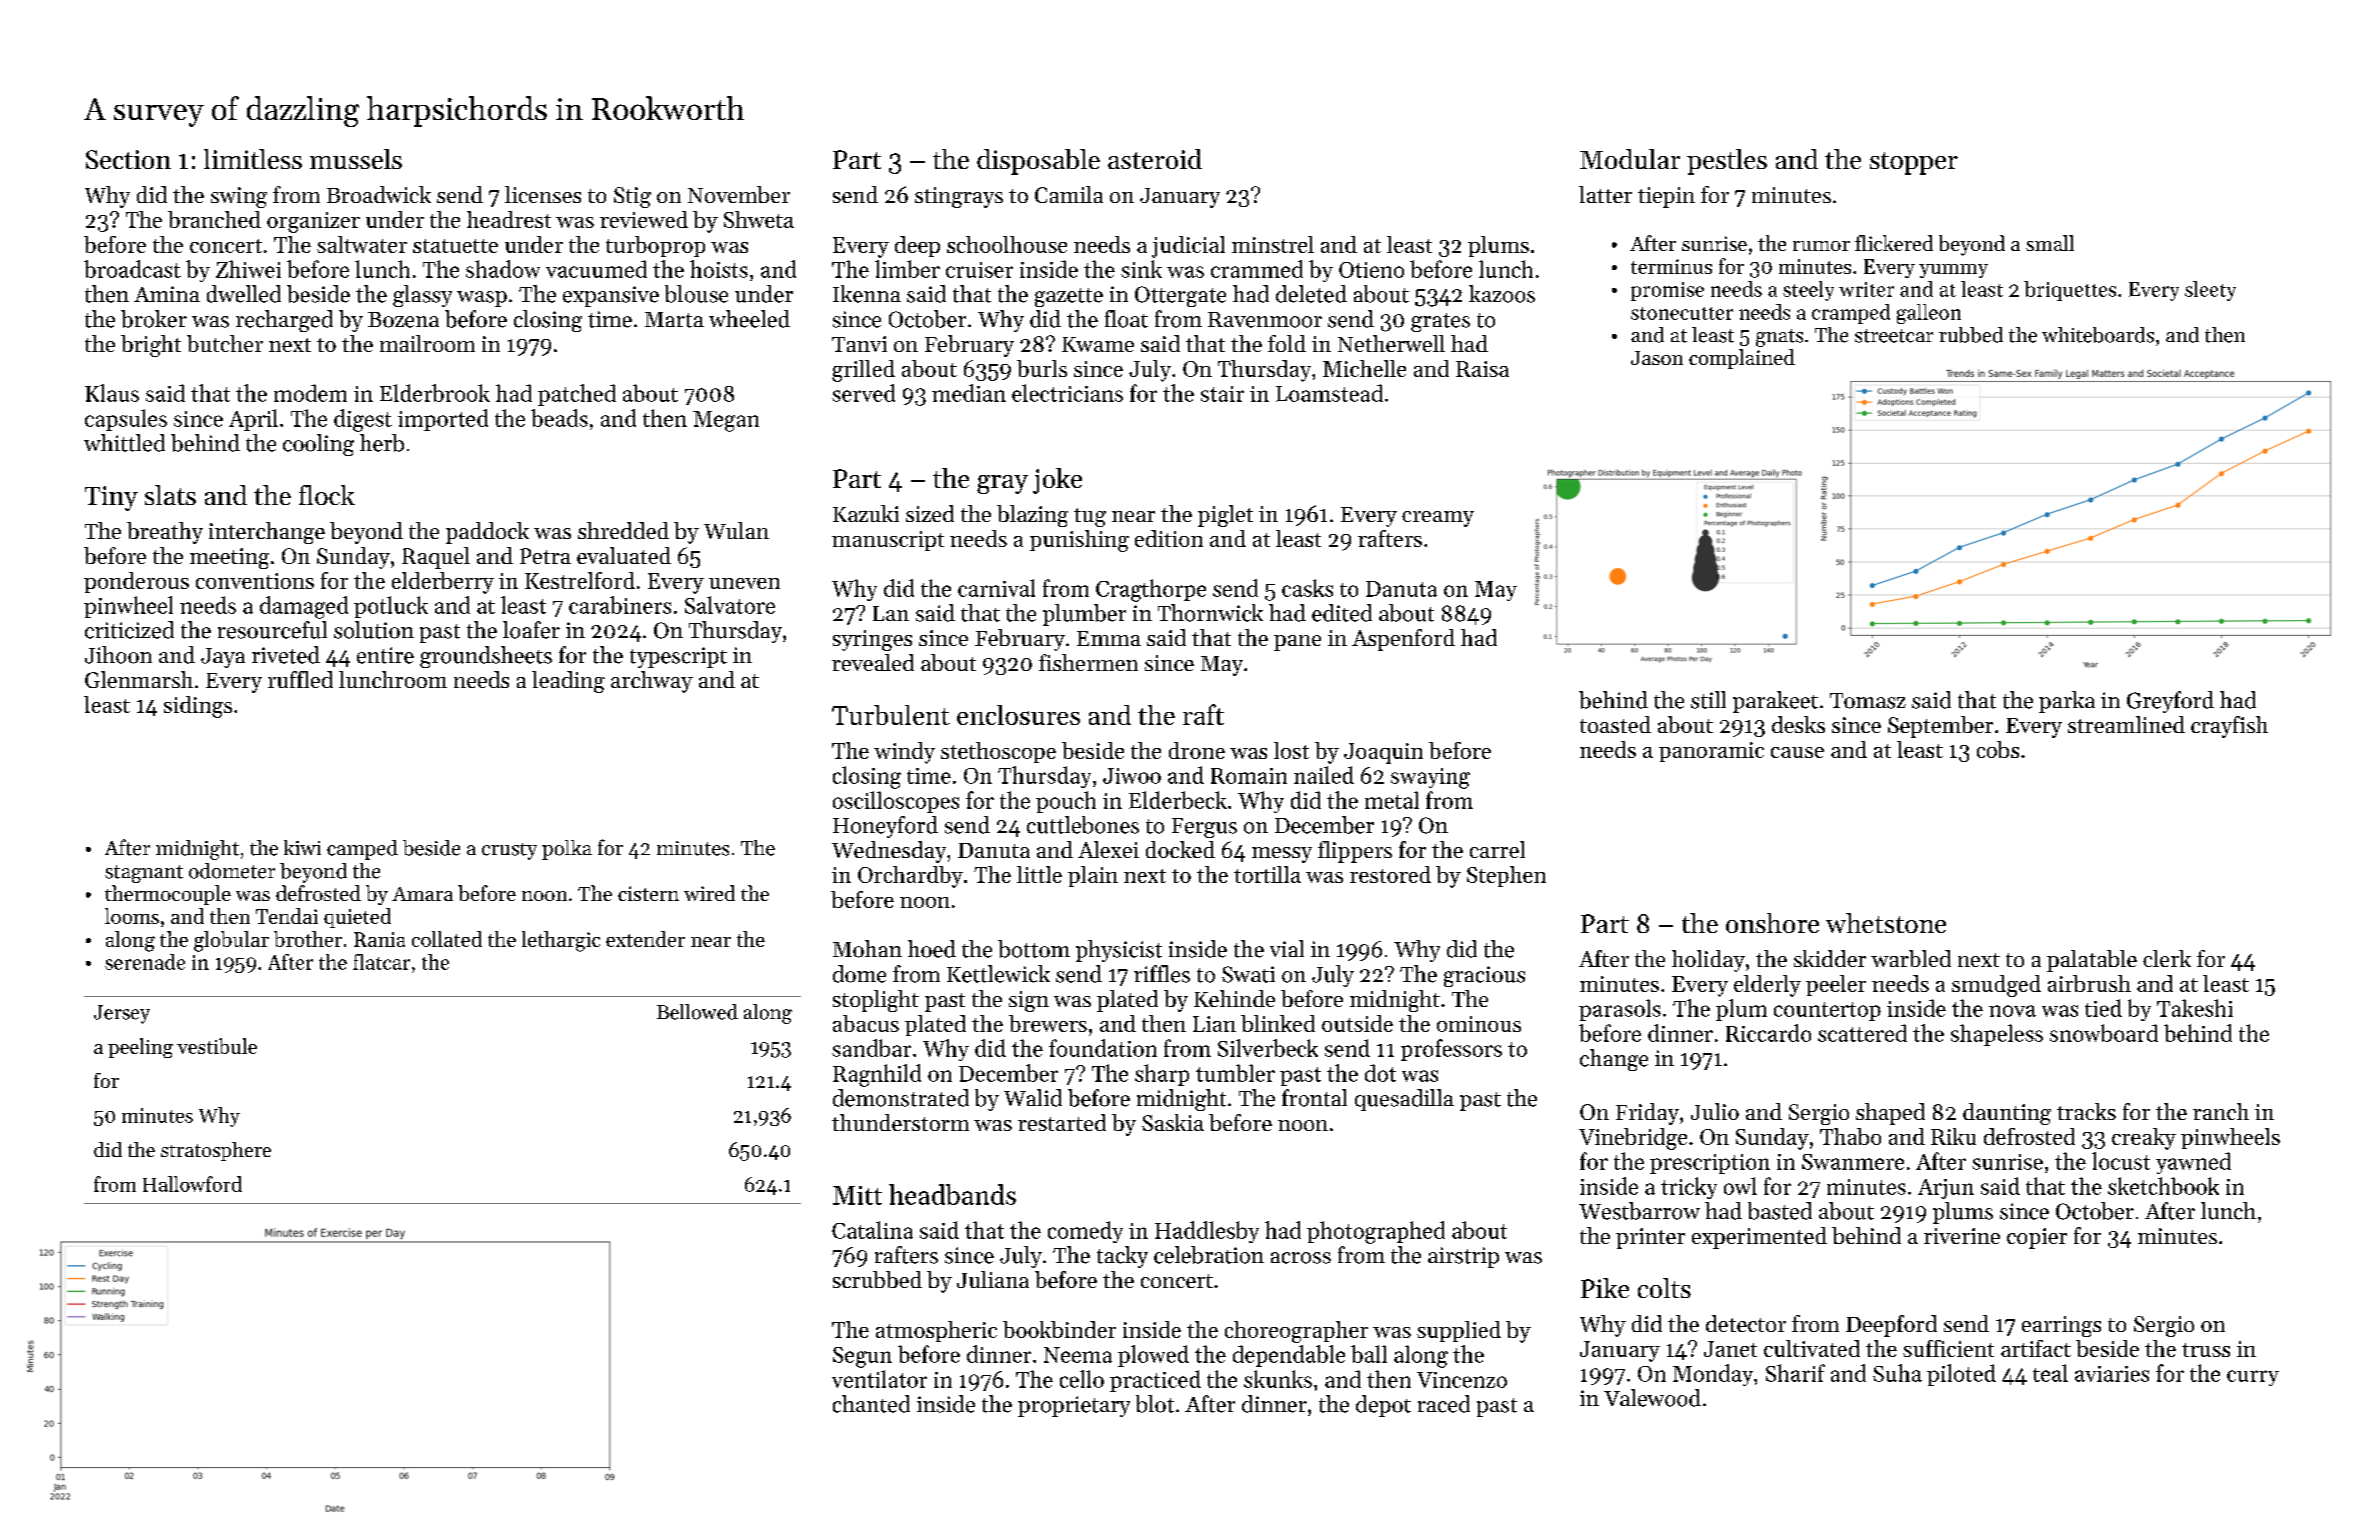  Describe the element at coordinates (1650, 1238) in the screenshot. I see `printer` at that location.
